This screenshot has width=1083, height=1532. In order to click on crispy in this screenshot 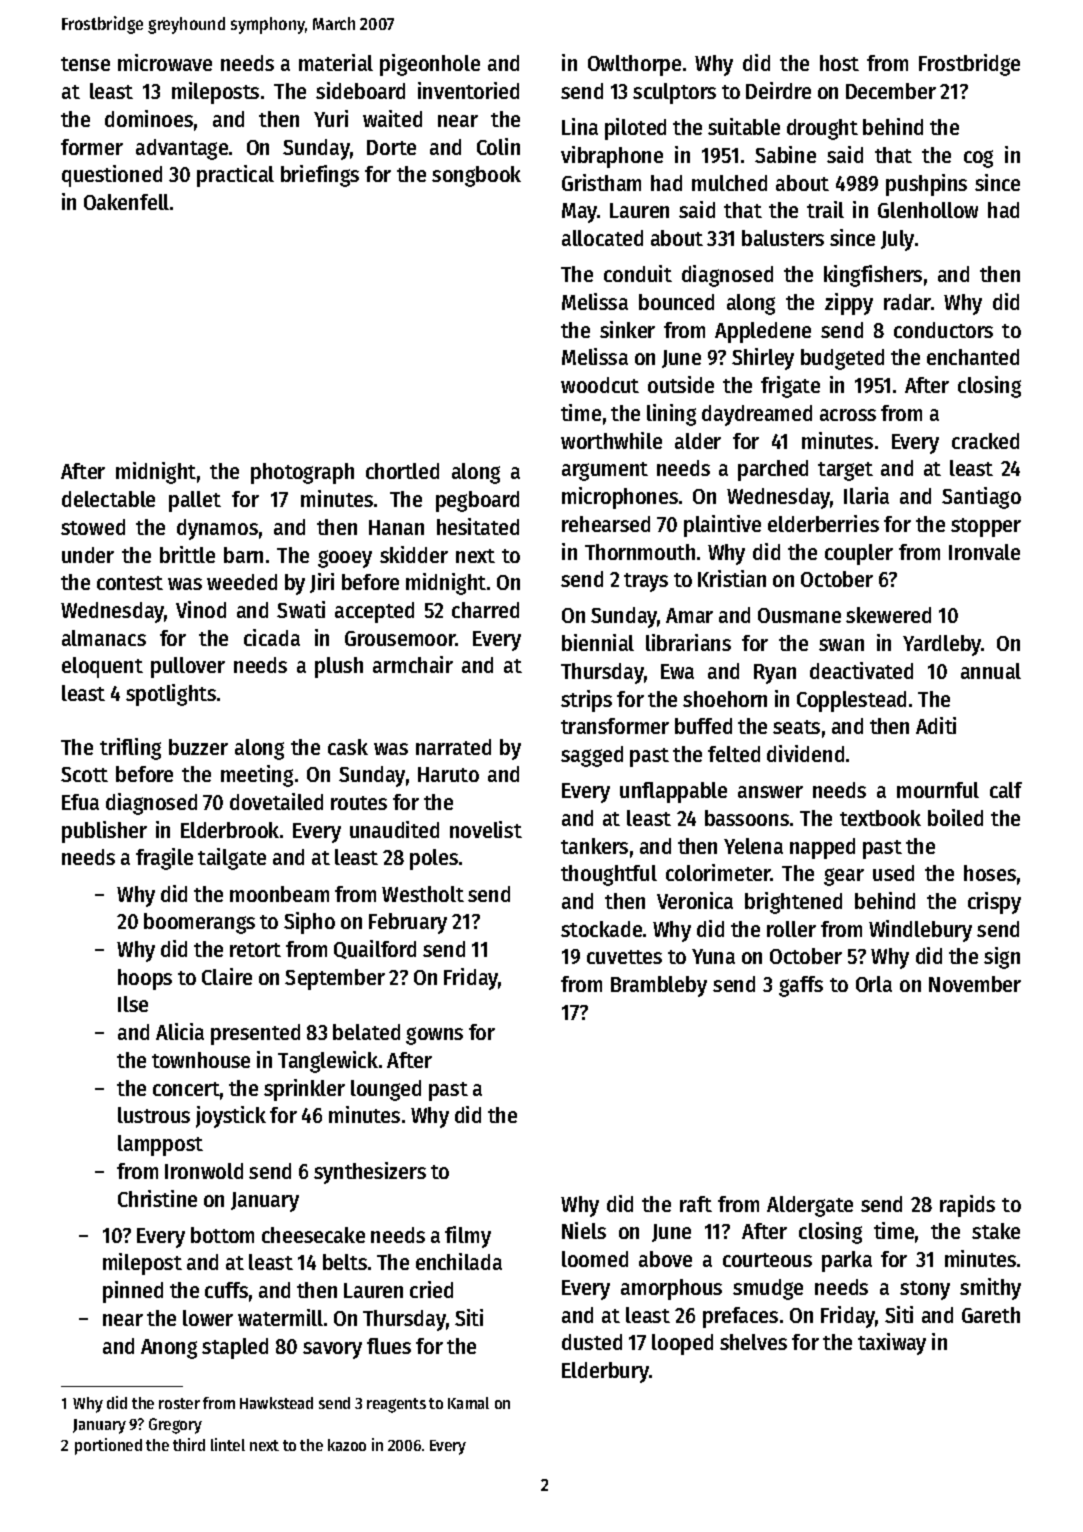, I will do `click(994, 903)`.
